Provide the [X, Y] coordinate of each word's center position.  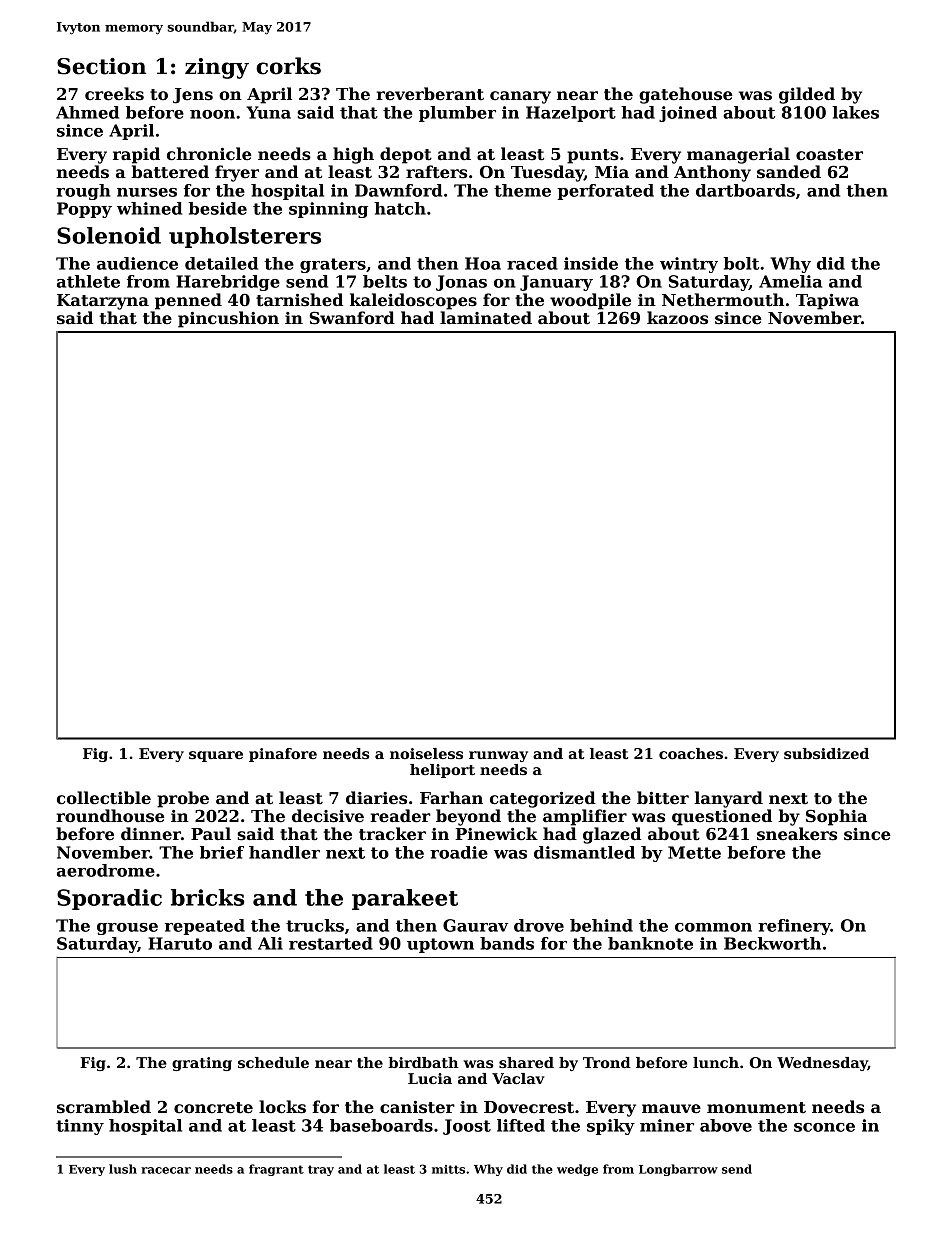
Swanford [352, 318]
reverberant [430, 94]
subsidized [826, 753]
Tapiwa [827, 302]
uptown [440, 945]
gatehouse [686, 95]
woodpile [590, 301]
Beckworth [772, 943]
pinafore [283, 755]
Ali [270, 943]
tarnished [299, 300]
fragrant [276, 1170]
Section [101, 66]
